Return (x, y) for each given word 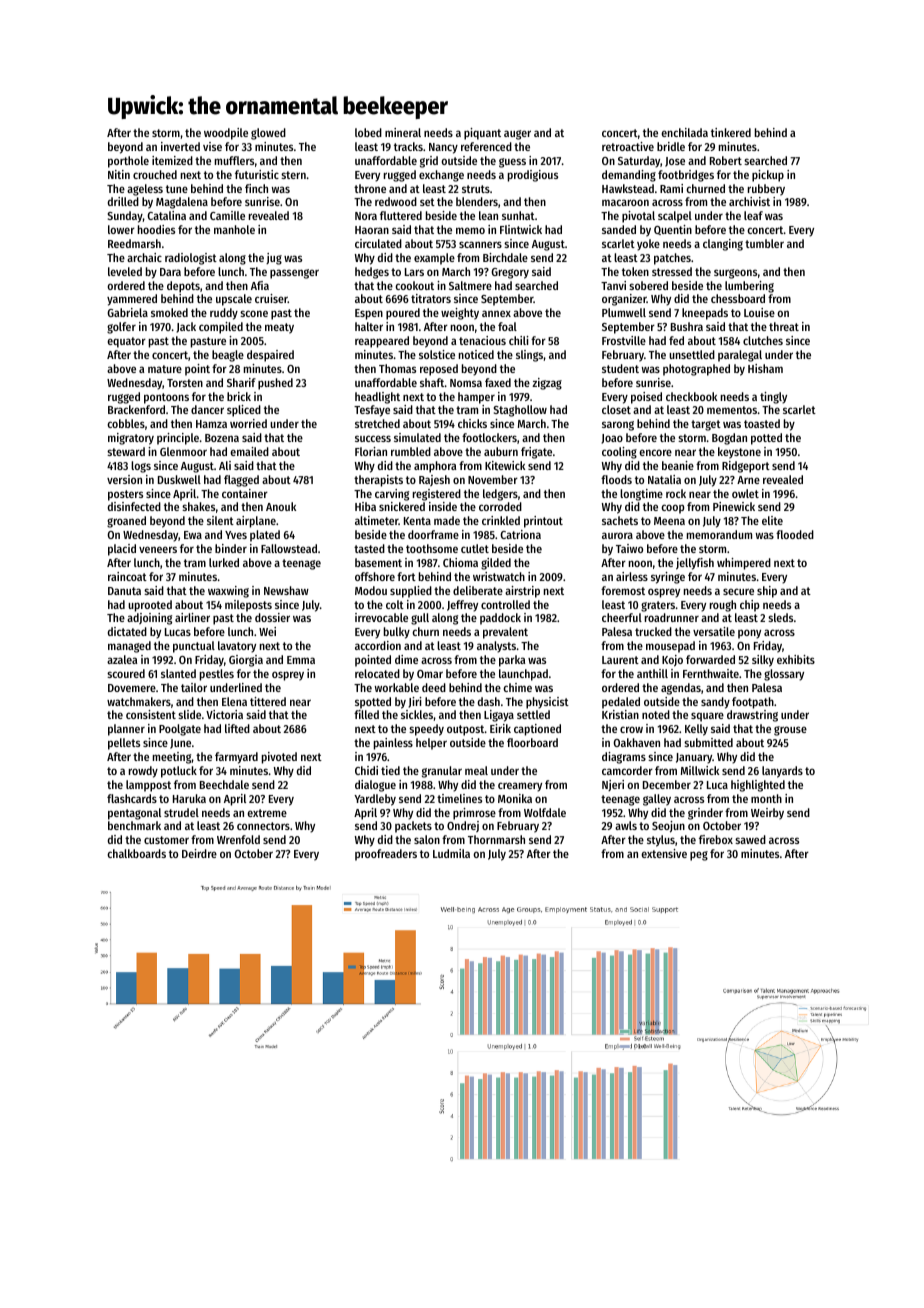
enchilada (684, 132)
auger (517, 135)
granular (442, 772)
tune (177, 189)
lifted (237, 728)
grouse (790, 731)
